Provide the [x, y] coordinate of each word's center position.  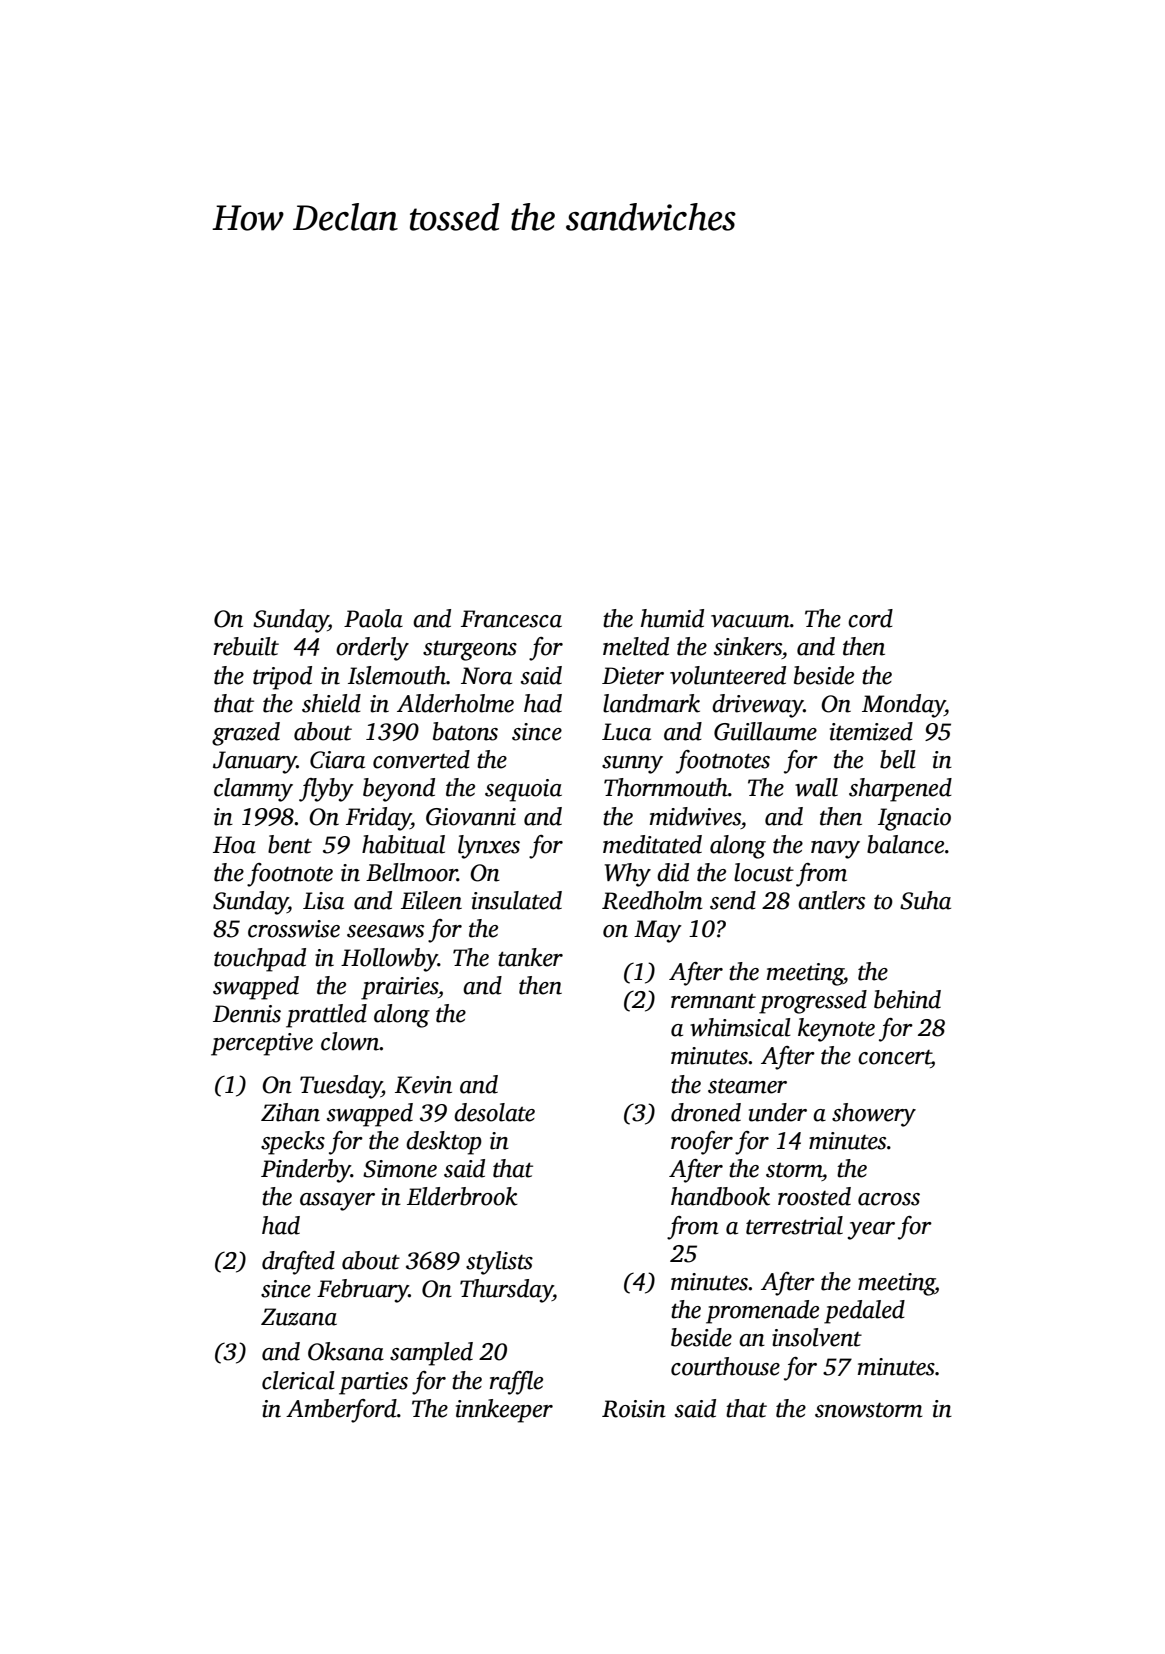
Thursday [506, 1291]
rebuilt [246, 646]
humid [672, 618]
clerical [298, 1380]
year [871, 1231]
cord [870, 618]
